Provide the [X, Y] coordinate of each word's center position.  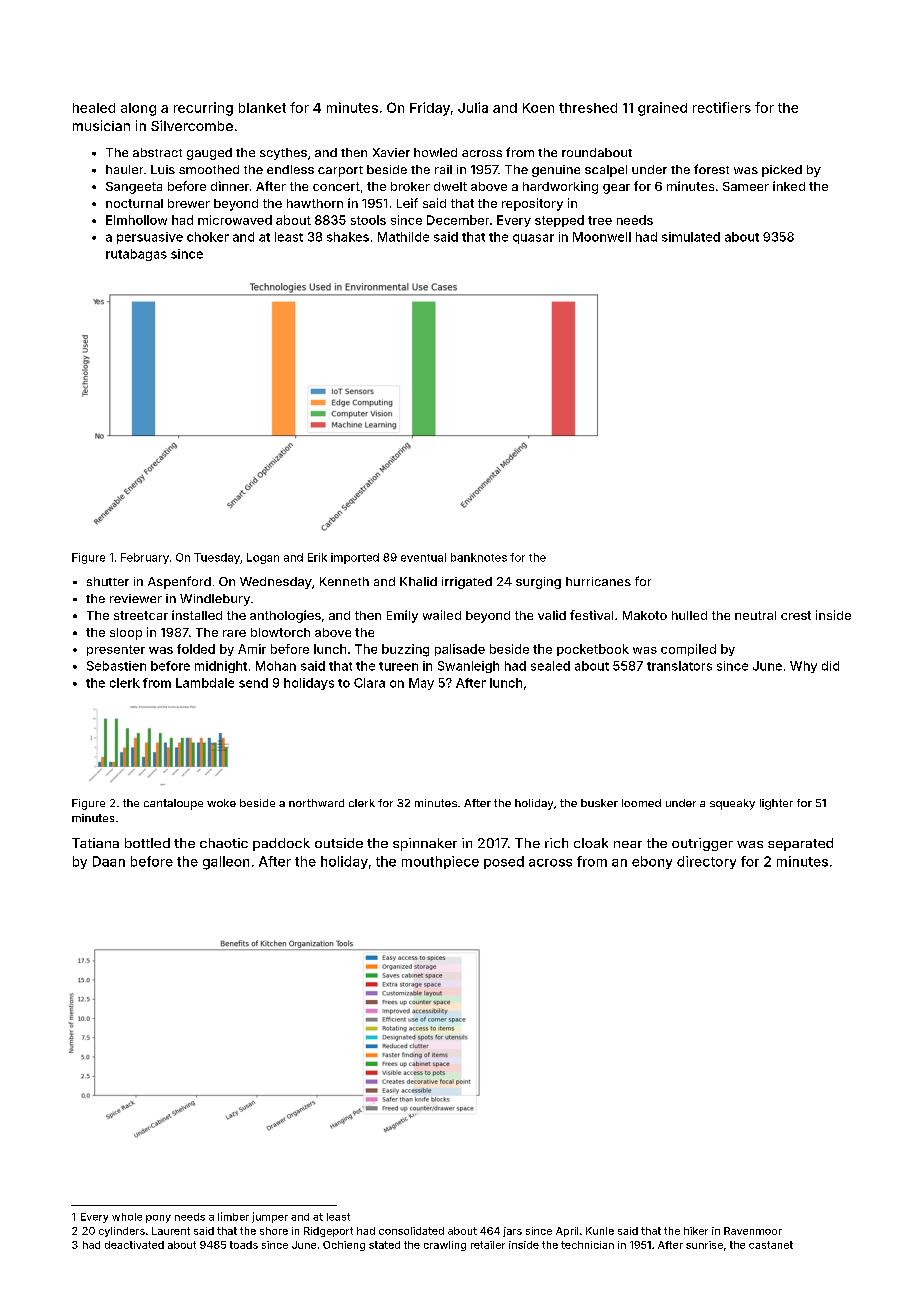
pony [158, 1219]
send [253, 683]
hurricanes [598, 581]
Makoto [645, 615]
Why [803, 667]
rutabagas [136, 255]
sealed [550, 666]
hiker [696, 1231]
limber [233, 1216]
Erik [317, 557]
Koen [538, 108]
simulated [691, 237]
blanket [262, 108]
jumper [270, 1217]
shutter [108, 581]
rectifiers [722, 107]
